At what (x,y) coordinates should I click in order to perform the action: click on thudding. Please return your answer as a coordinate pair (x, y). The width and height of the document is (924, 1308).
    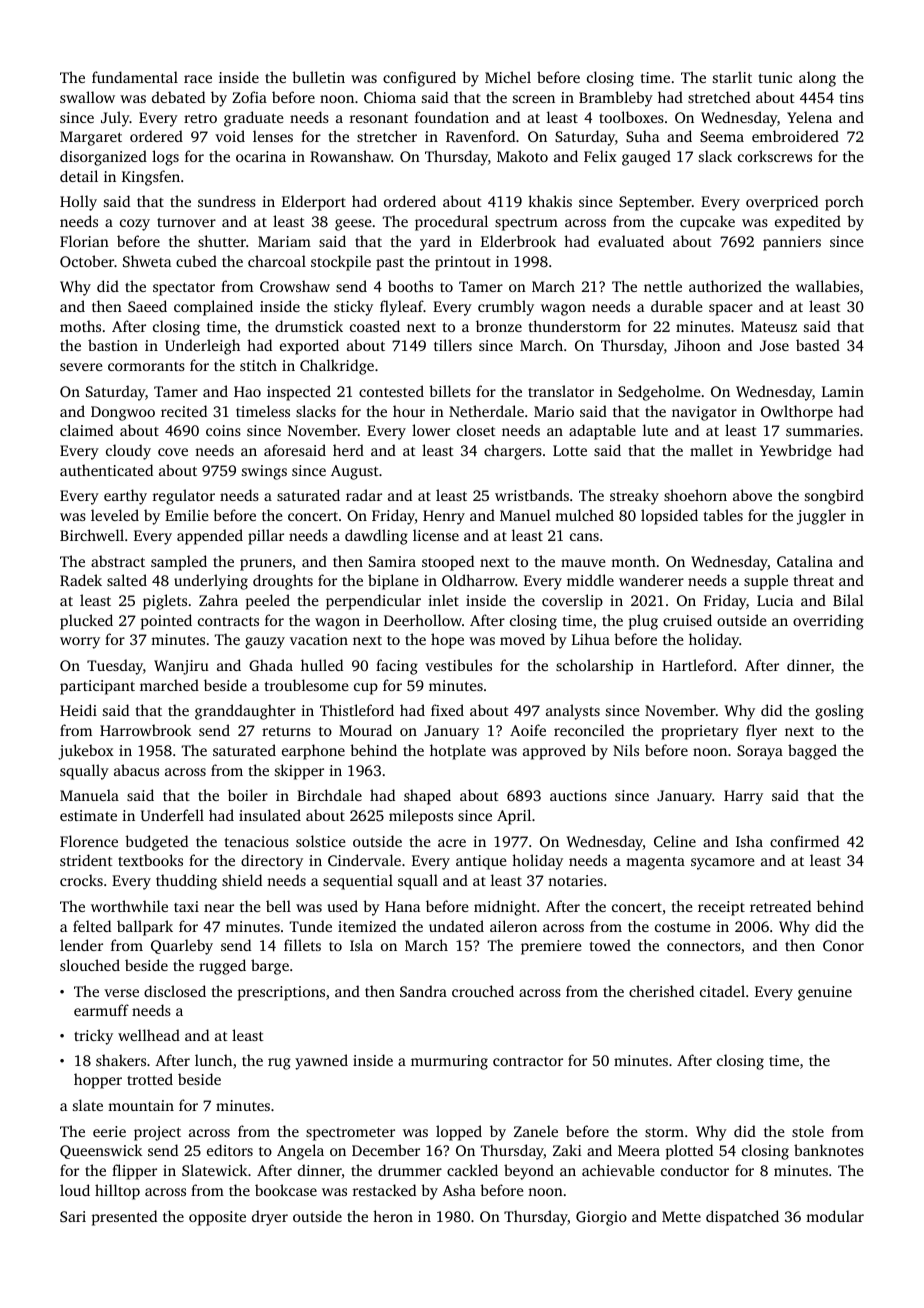
    Looking at the image, I should click on (186, 882).
